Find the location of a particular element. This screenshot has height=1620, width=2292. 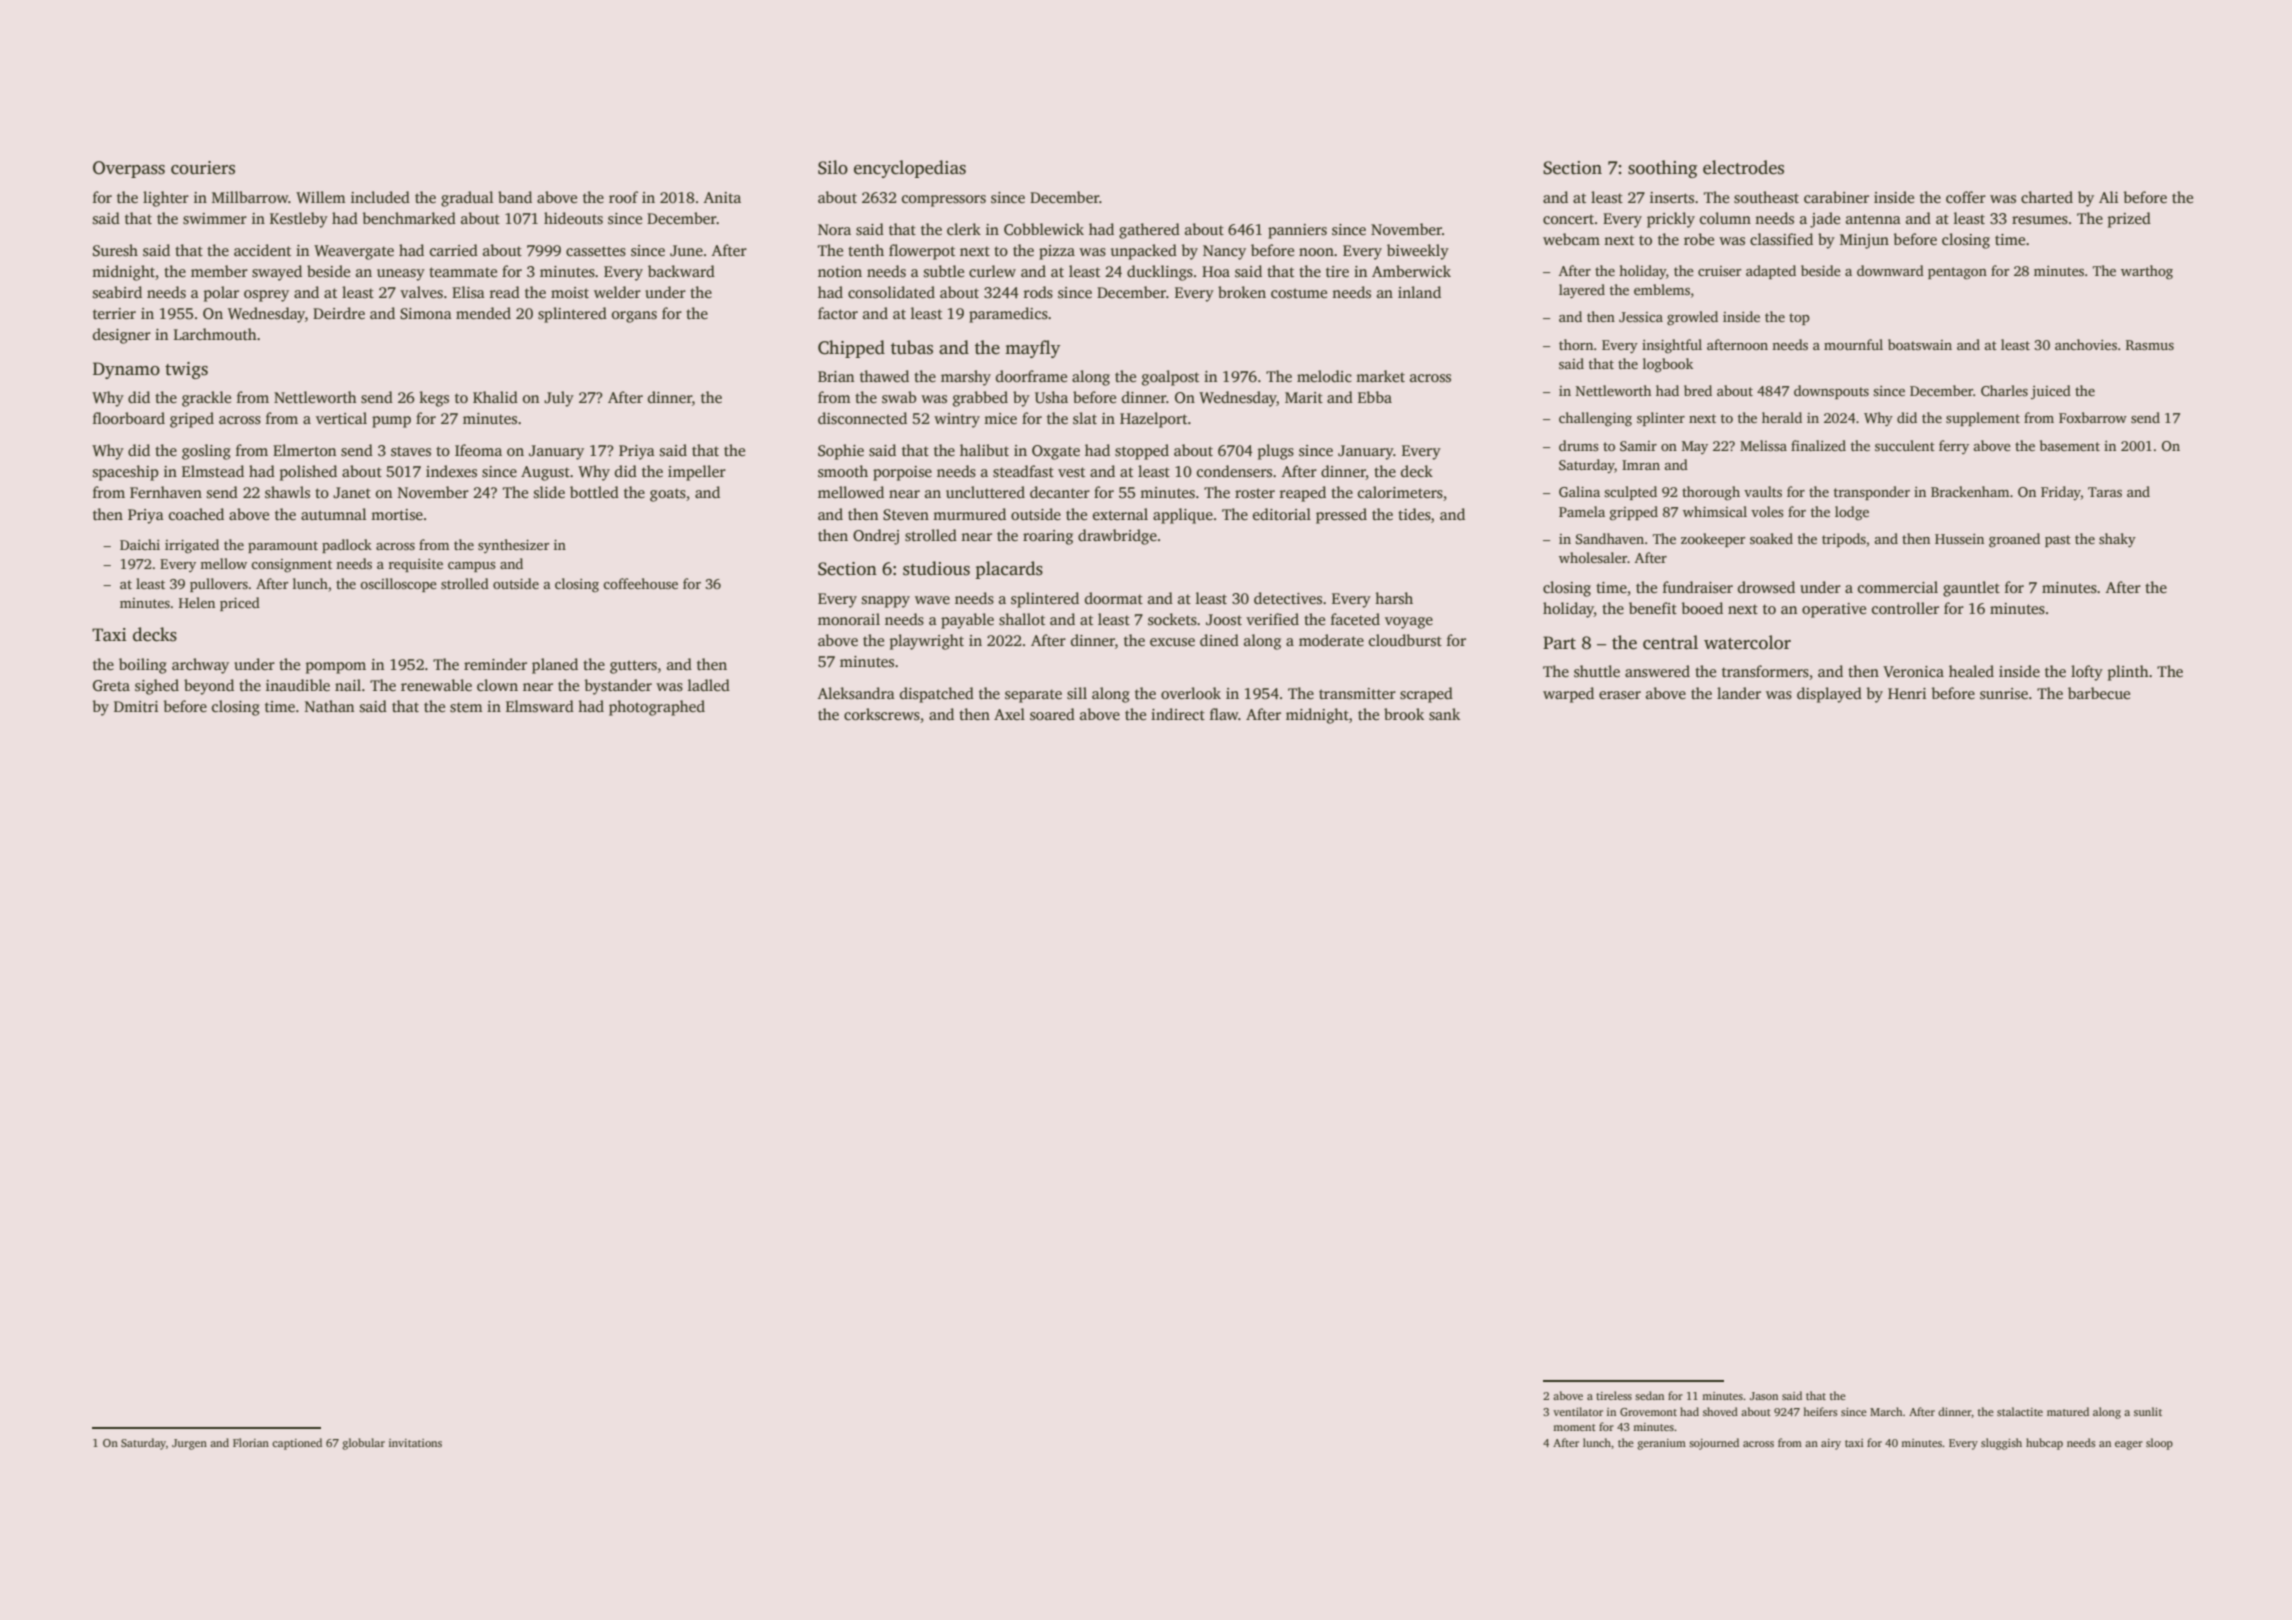

Florian is located at coordinates (251, 1442).
